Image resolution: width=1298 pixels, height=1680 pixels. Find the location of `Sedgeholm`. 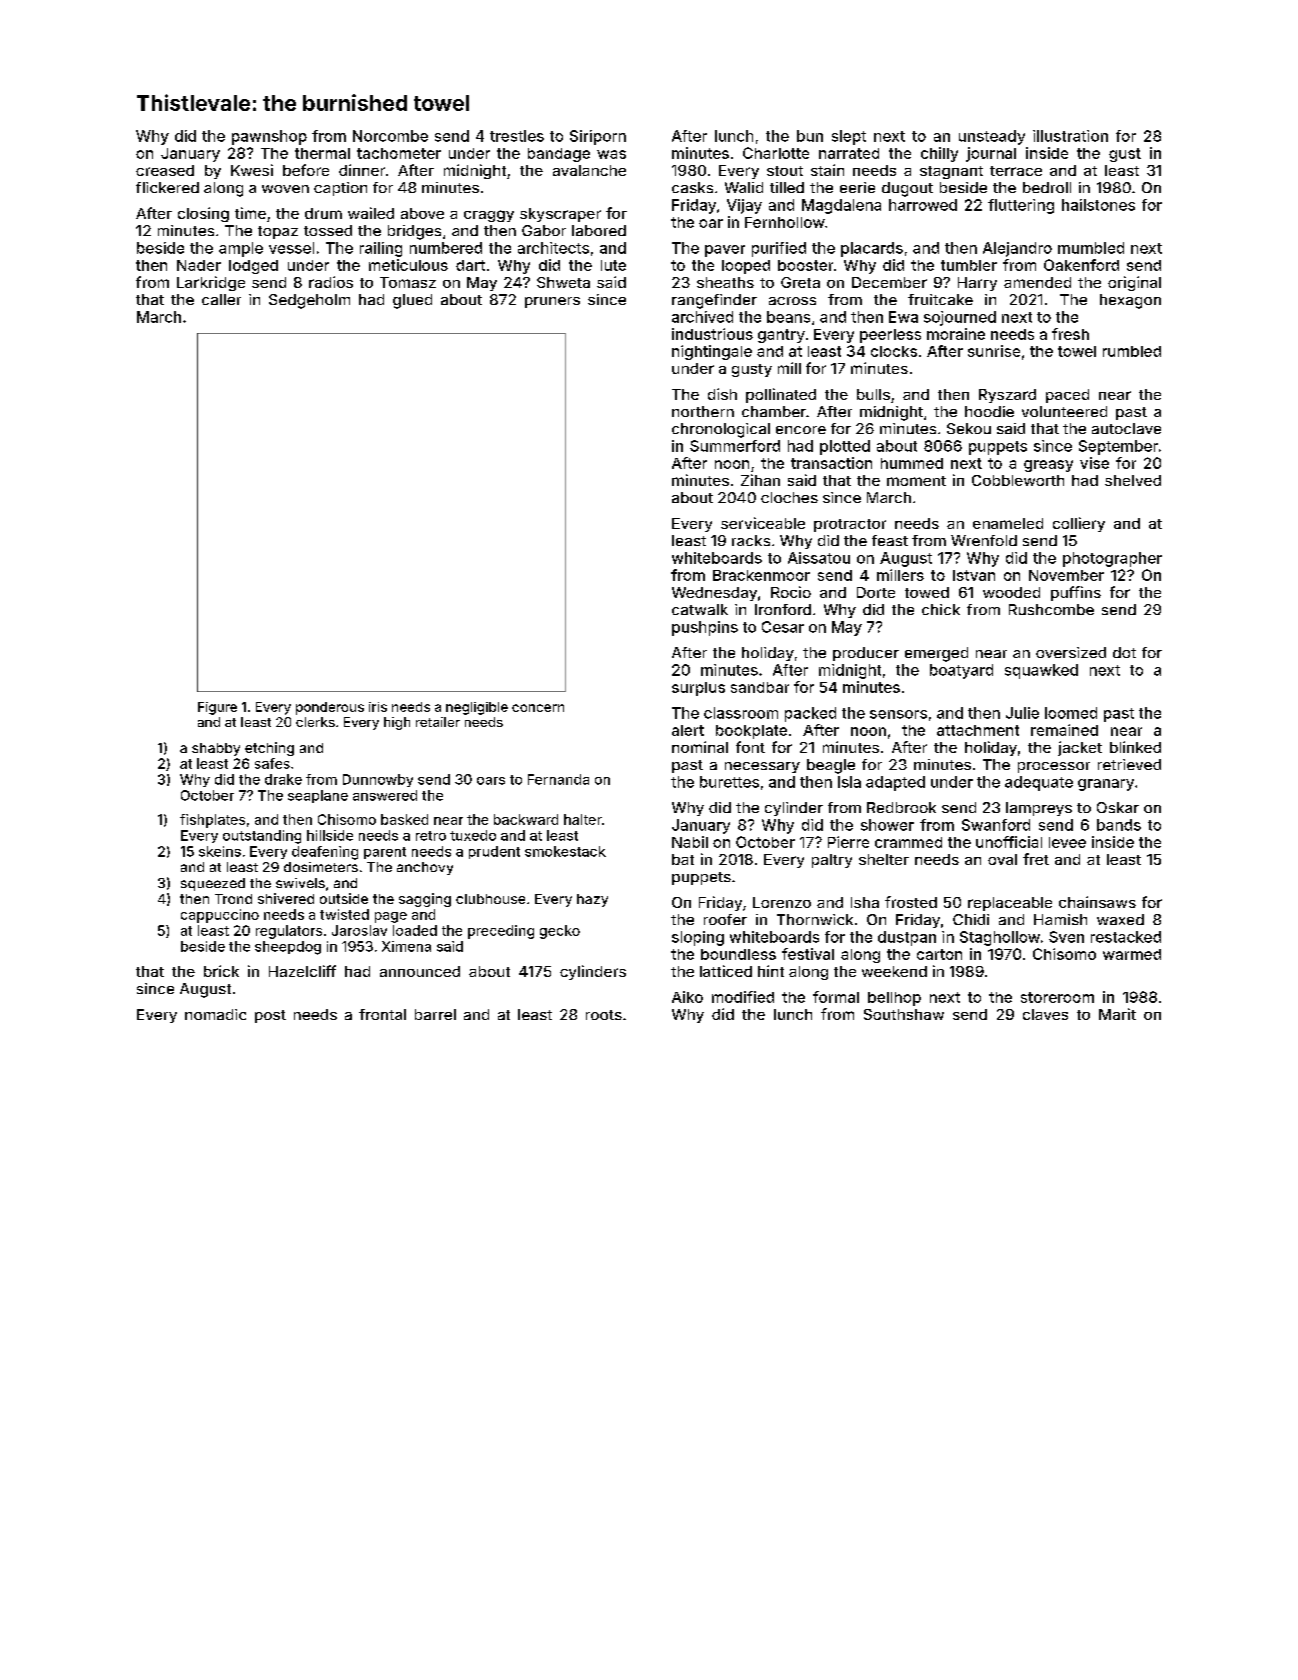

Sedgeholm is located at coordinates (309, 301).
